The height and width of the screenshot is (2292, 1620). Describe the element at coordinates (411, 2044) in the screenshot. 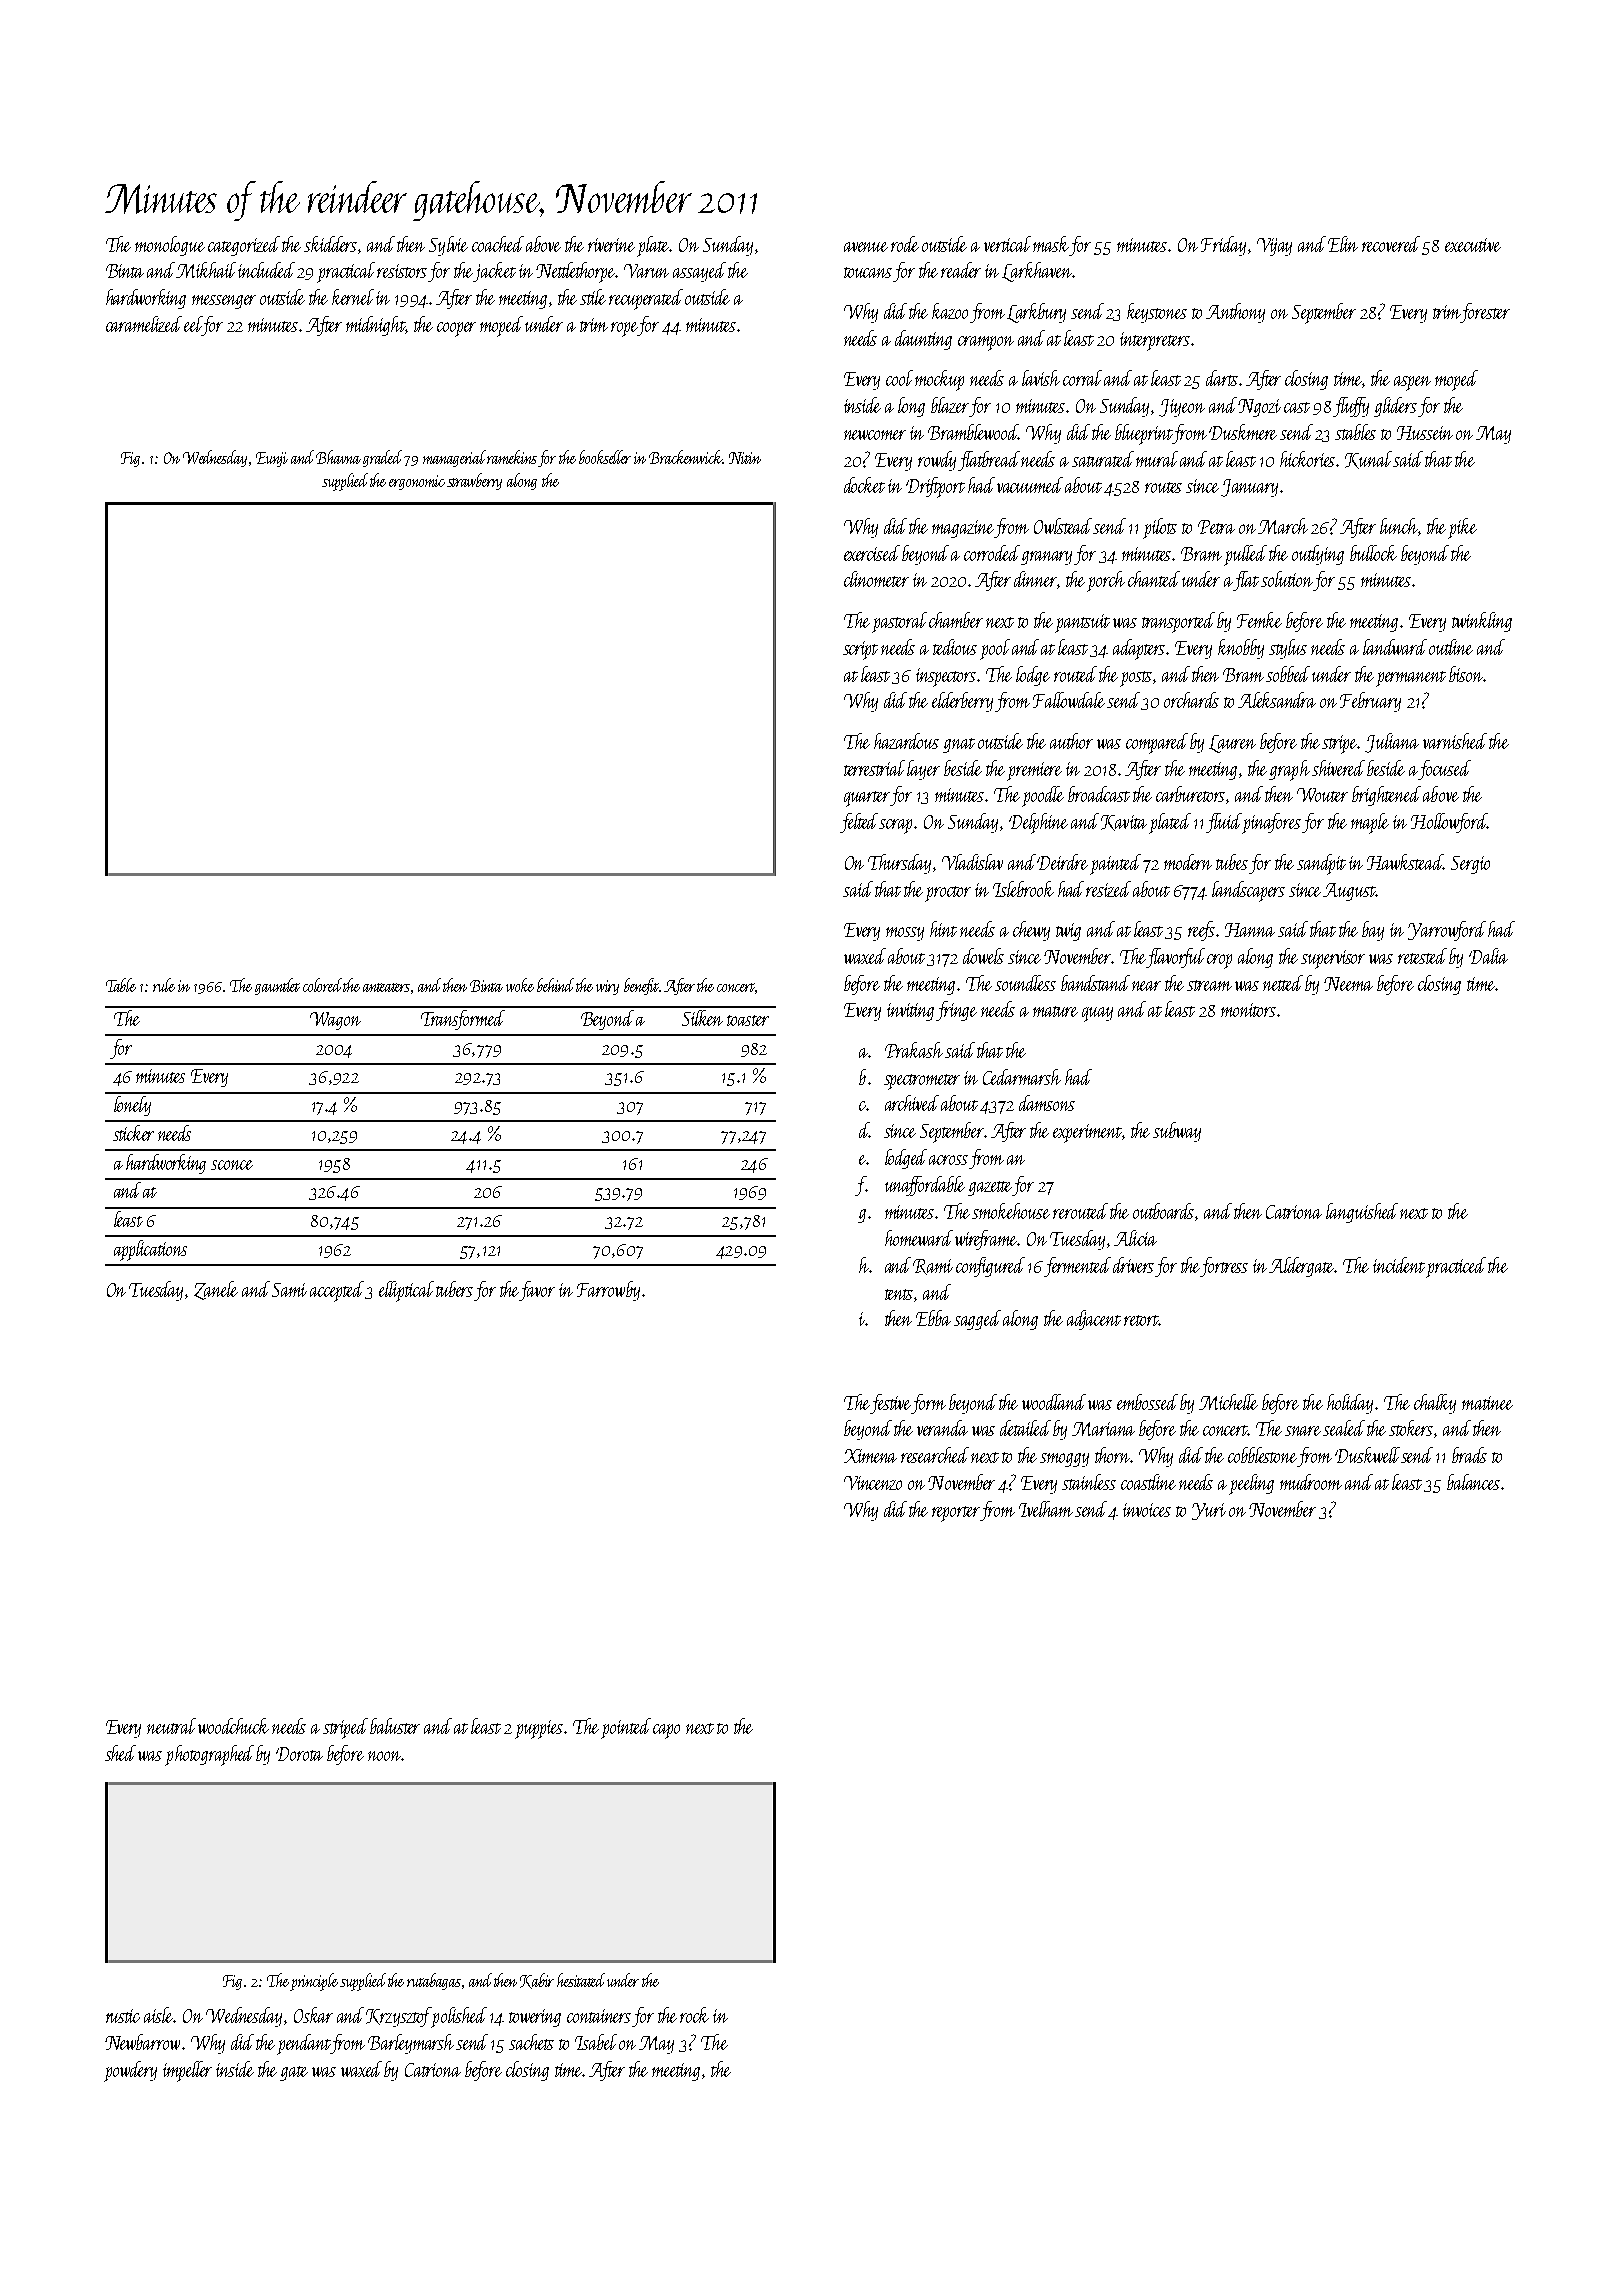

I see `Barleymarsh` at that location.
